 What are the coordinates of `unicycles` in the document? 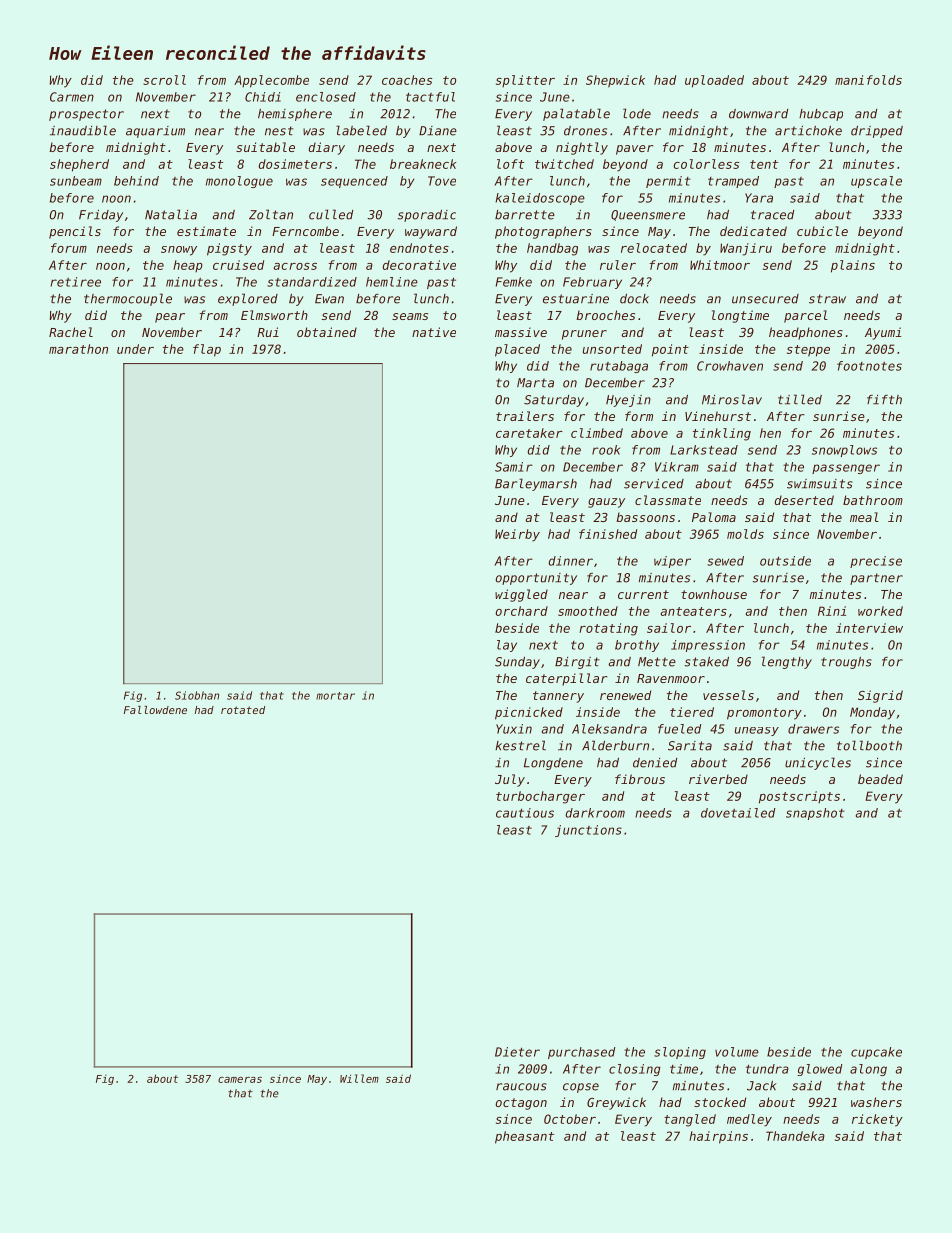 It's located at (818, 763).
